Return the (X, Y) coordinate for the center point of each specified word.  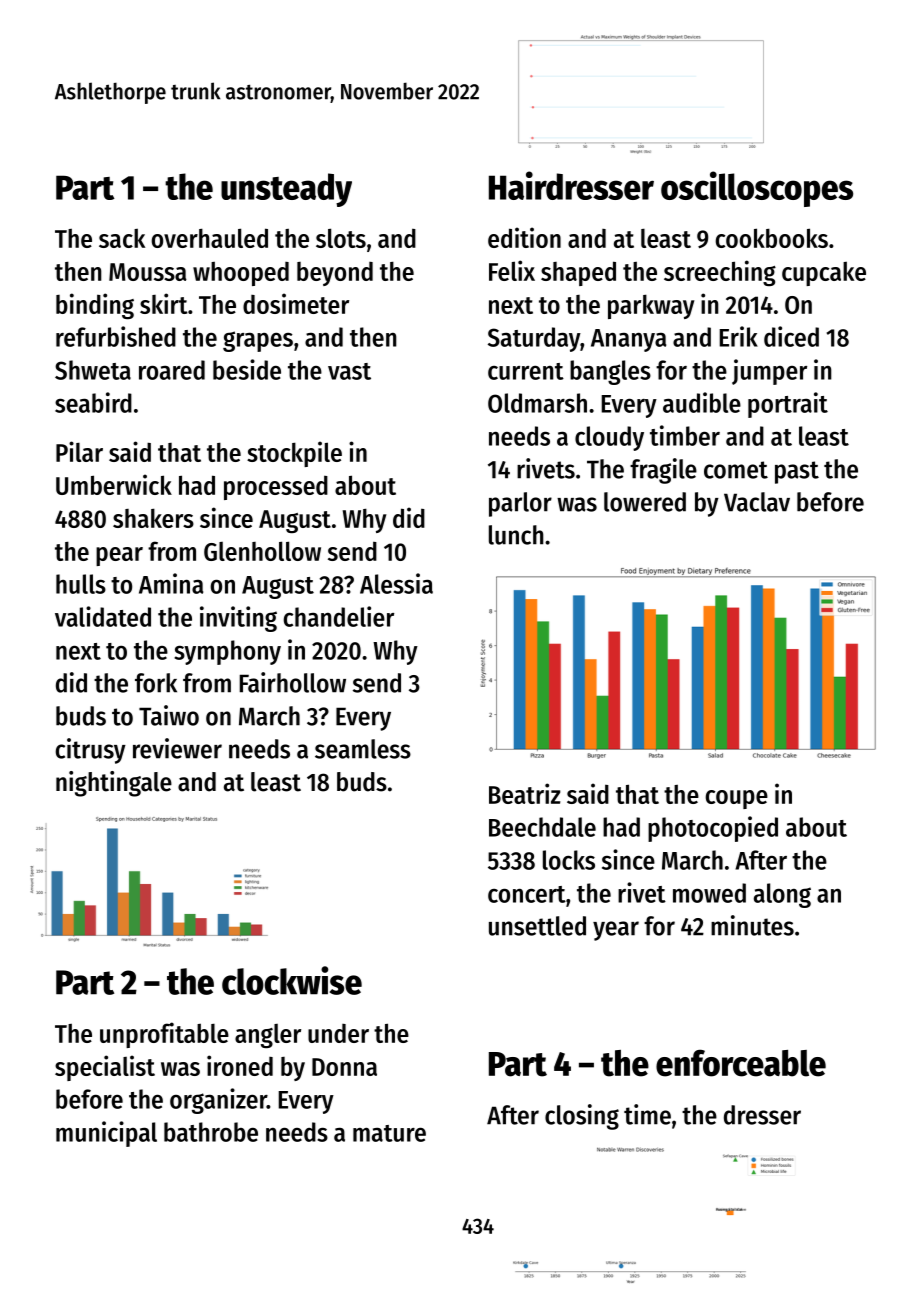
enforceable (741, 1063)
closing (582, 1117)
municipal (106, 1134)
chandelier (339, 616)
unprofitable (164, 1035)
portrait (788, 405)
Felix (512, 270)
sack (122, 238)
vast (349, 371)
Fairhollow (292, 682)
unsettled (537, 926)
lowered (645, 502)
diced (791, 336)
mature (389, 1133)
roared (172, 370)
